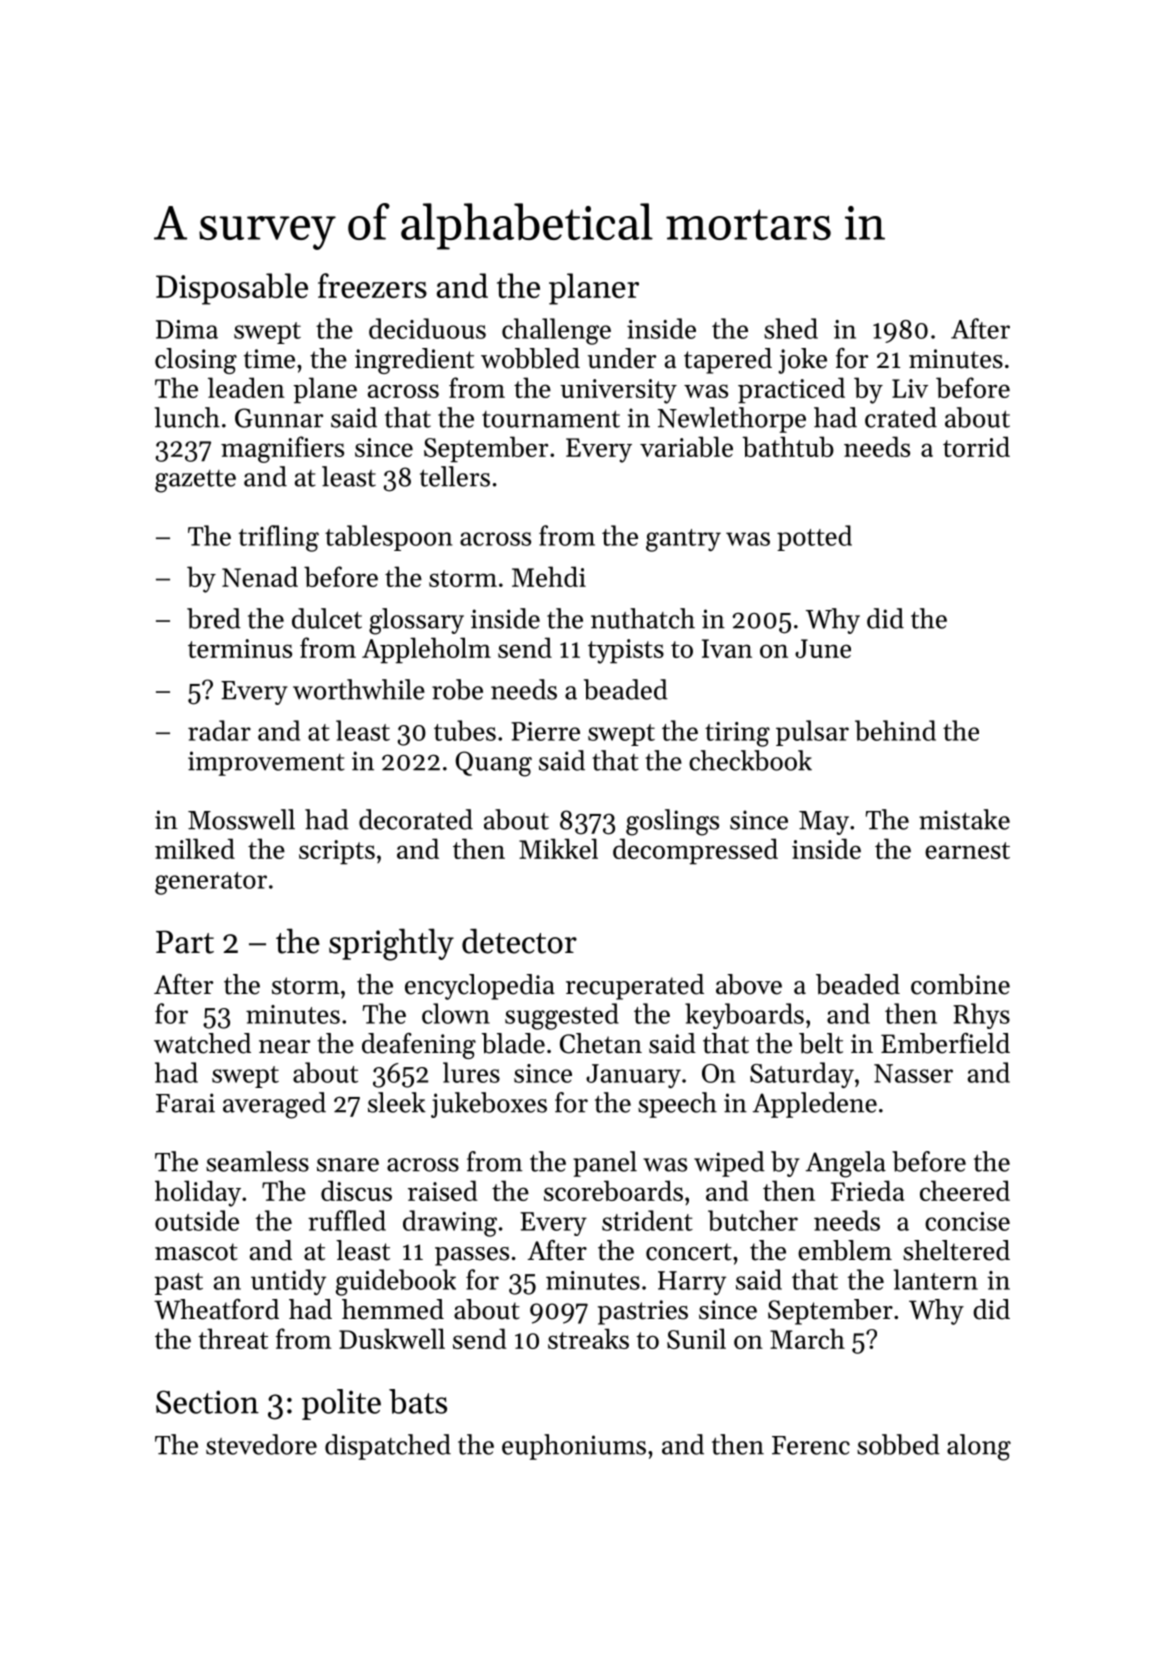  I want to click on euphoniums, so click(574, 1447).
